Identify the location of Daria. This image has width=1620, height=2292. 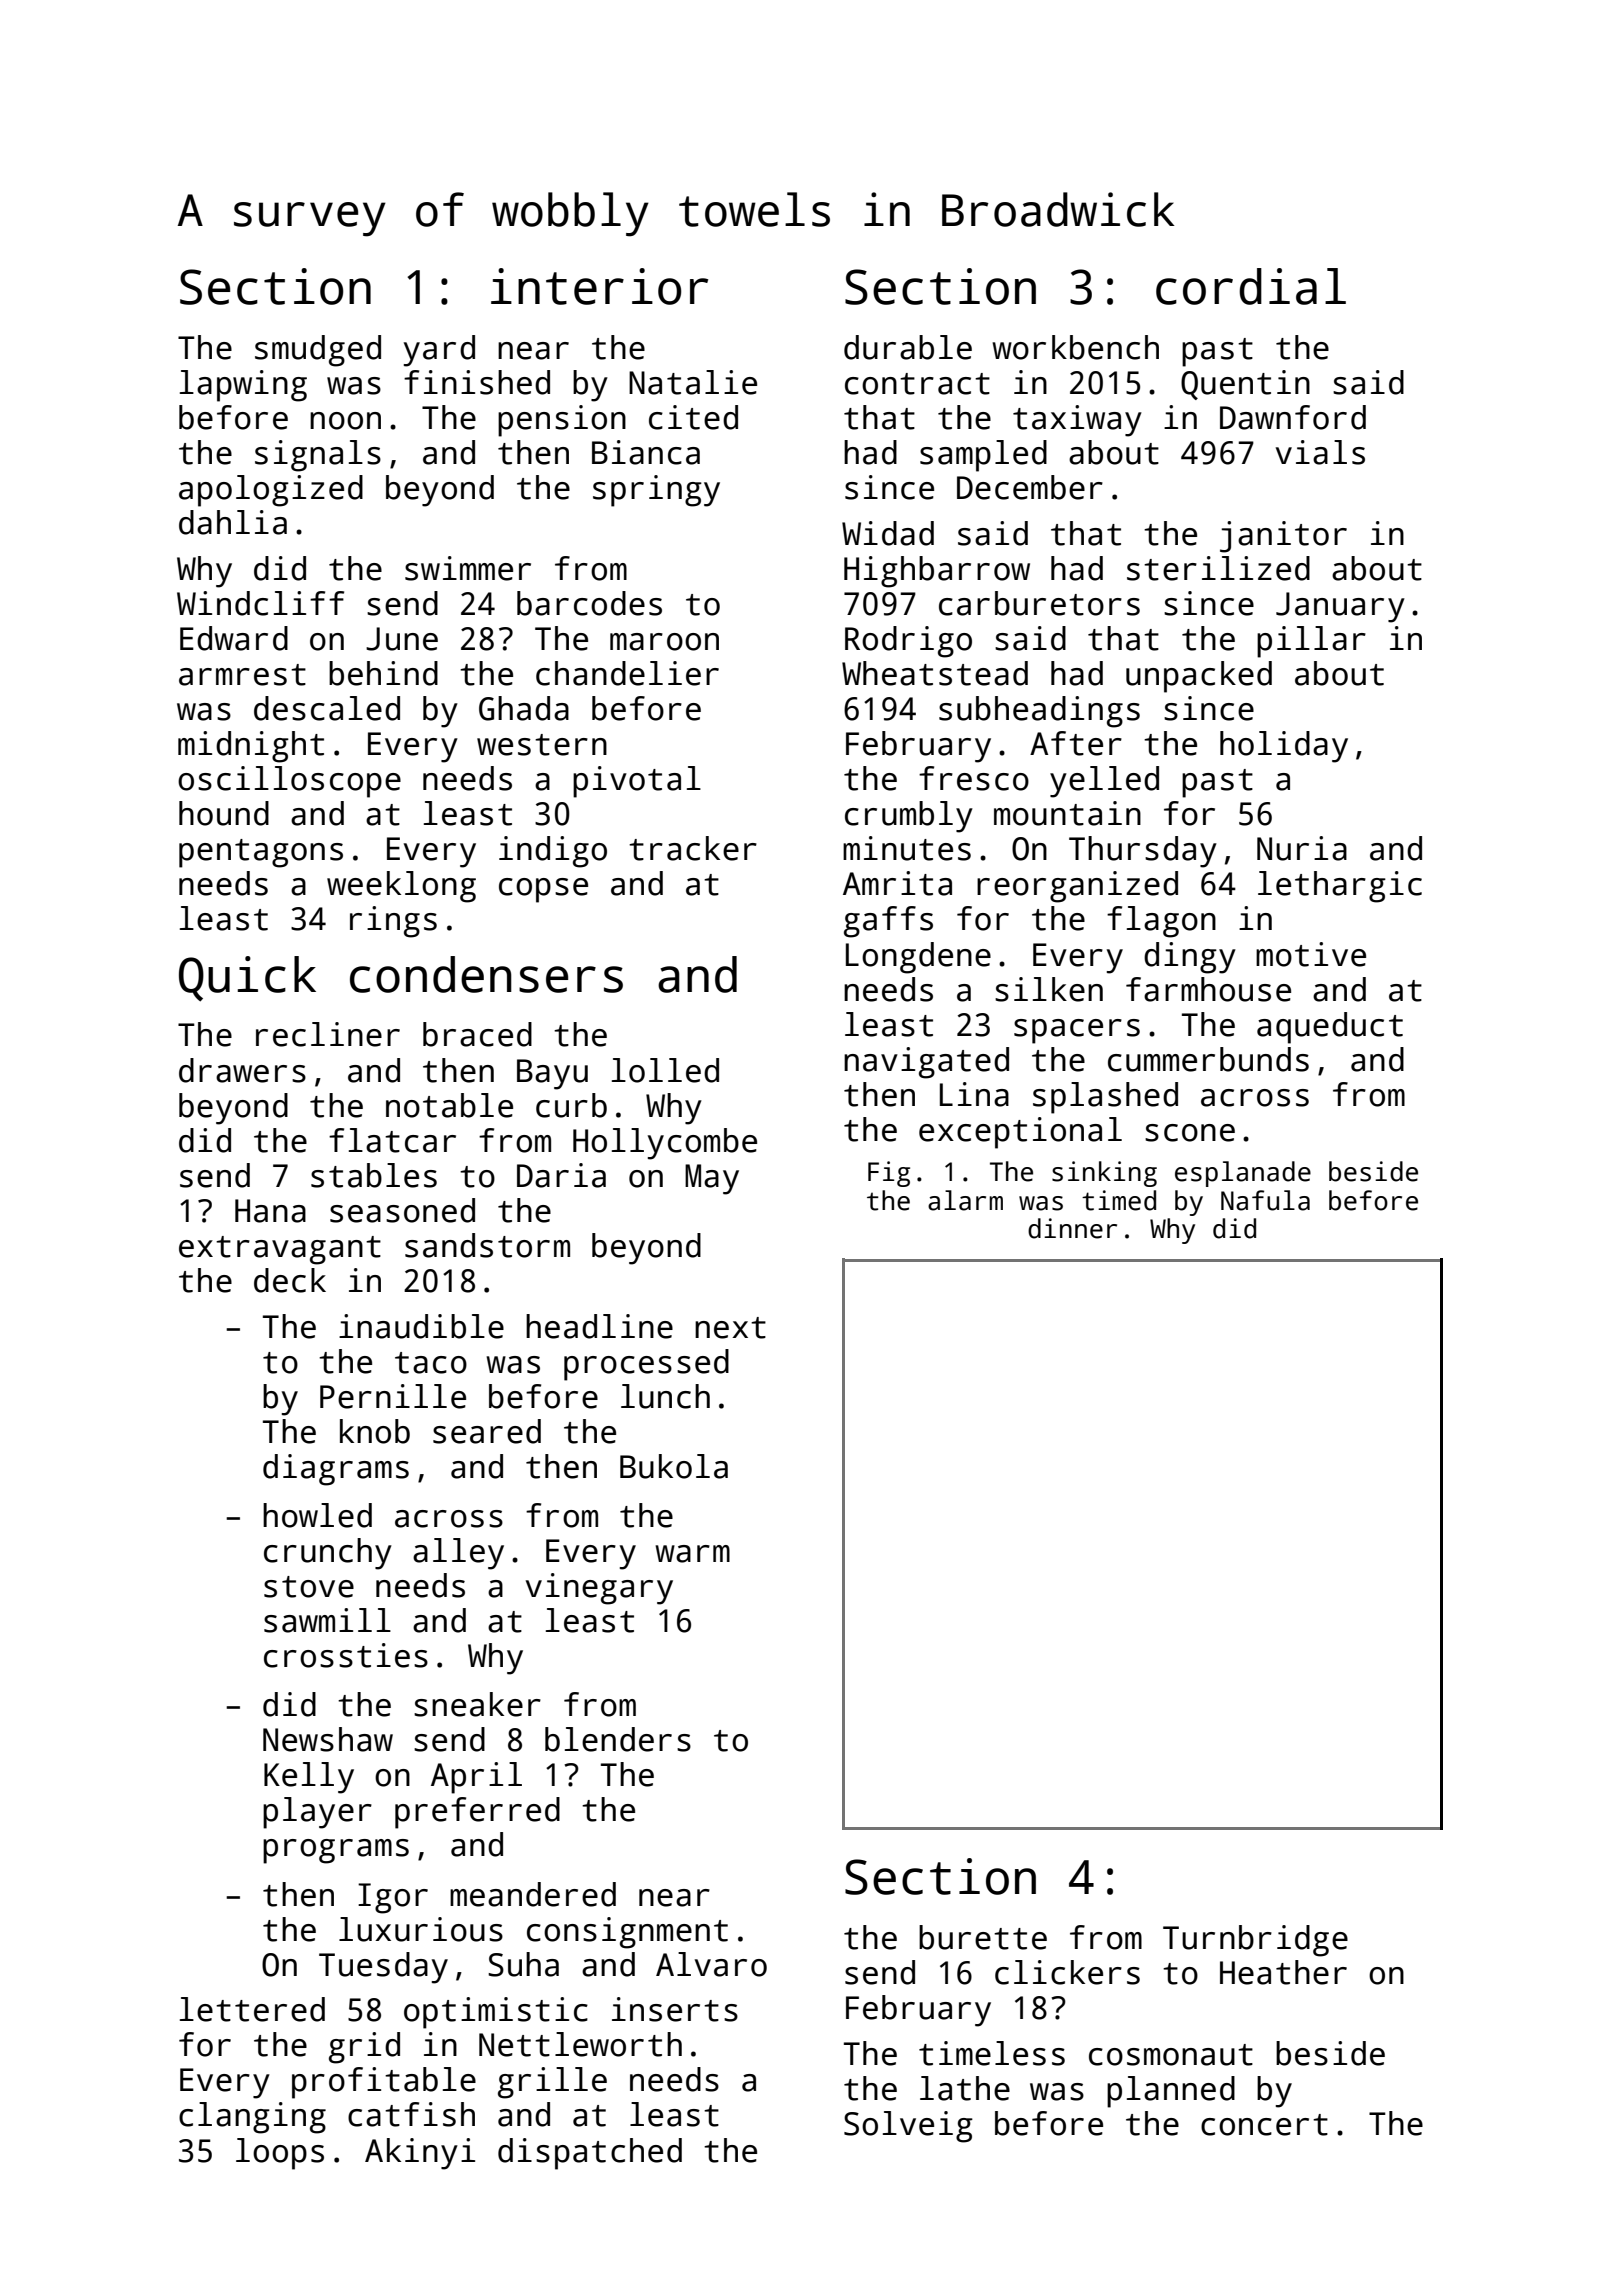
(561, 1175).
